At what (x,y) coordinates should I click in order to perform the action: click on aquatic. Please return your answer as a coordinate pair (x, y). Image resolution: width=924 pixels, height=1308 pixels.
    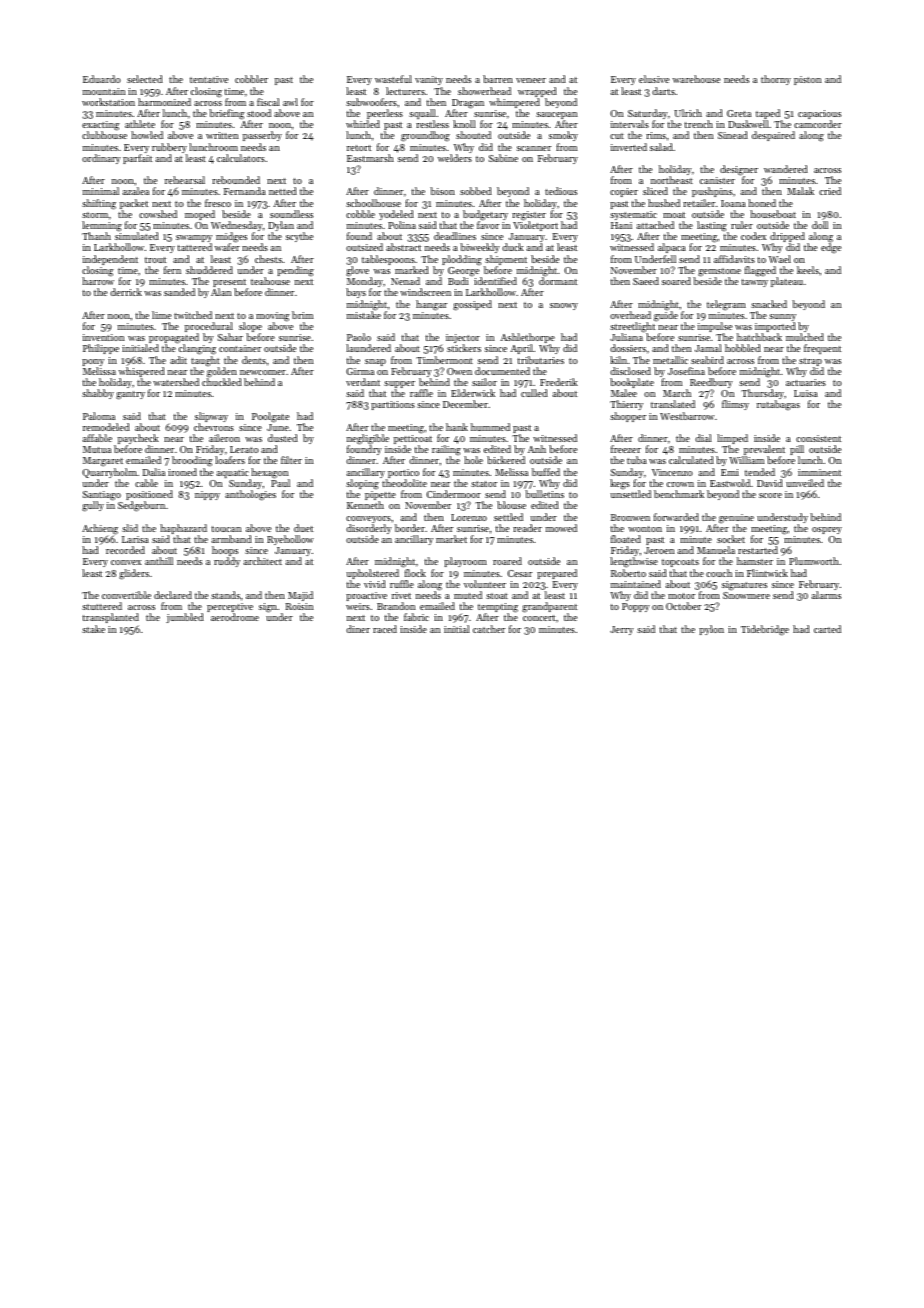
    Looking at the image, I should click on (233, 473).
